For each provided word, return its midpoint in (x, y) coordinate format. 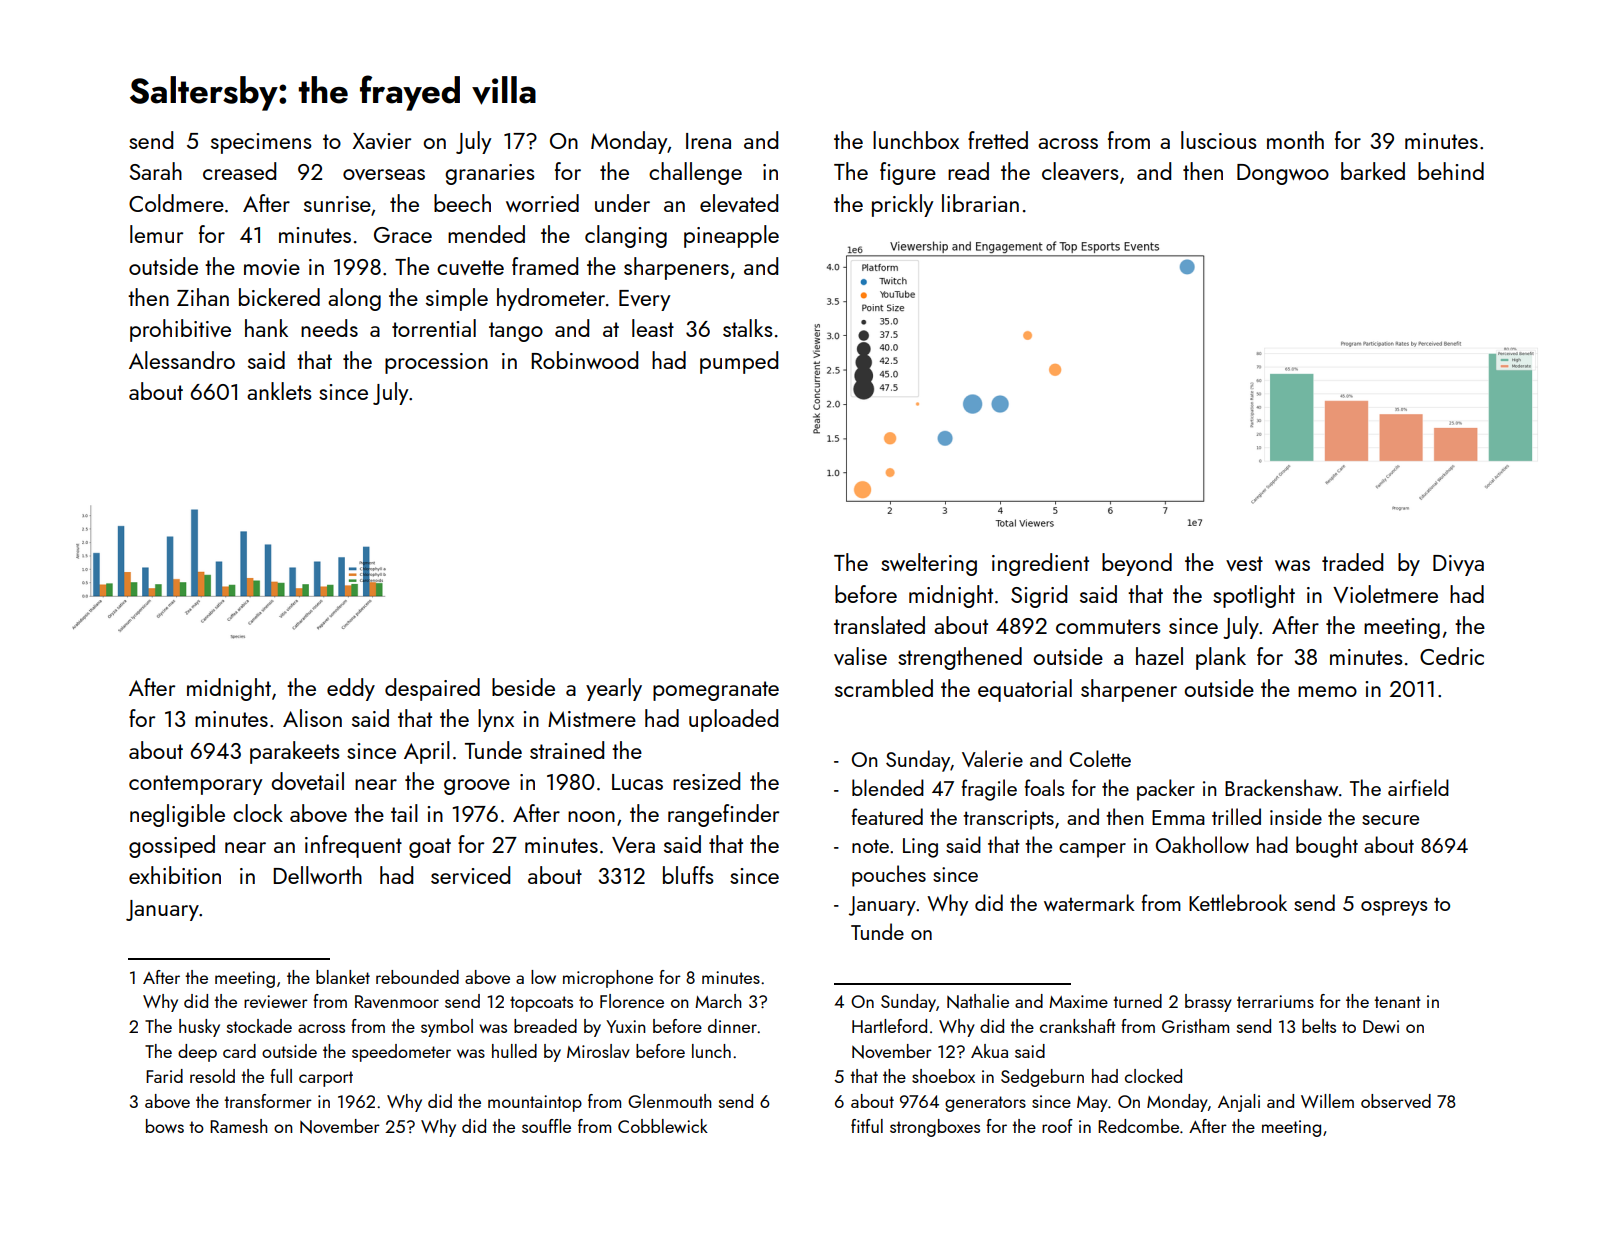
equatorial (1025, 690)
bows (165, 1126)
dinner (732, 1026)
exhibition (175, 875)
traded (1352, 562)
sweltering (929, 564)
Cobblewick (663, 1126)
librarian (980, 203)
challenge (695, 173)
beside (523, 687)
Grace (403, 235)
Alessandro (182, 360)
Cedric (1452, 656)
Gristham (1195, 1026)
